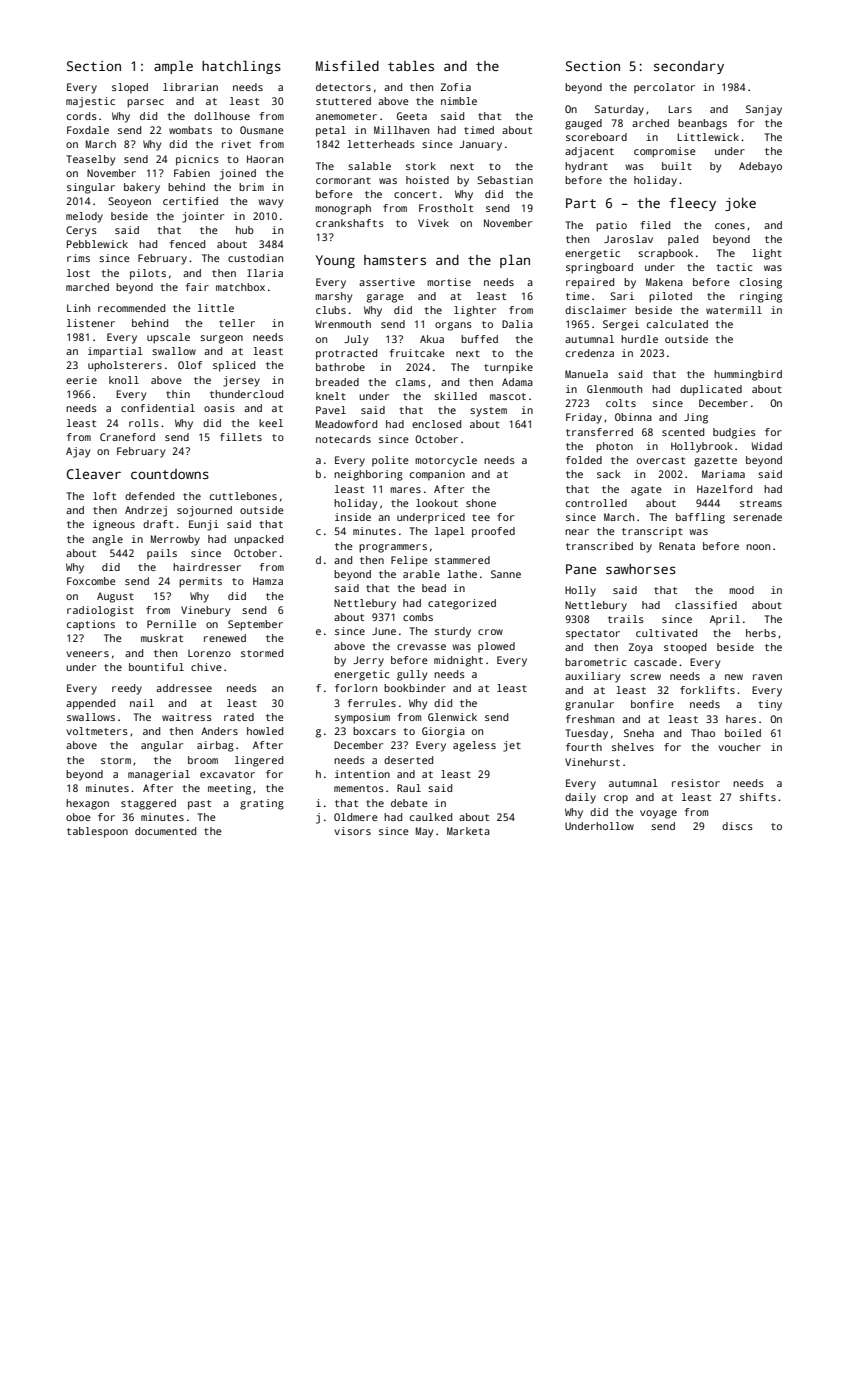  I want to click on detectors, so click(343, 87).
